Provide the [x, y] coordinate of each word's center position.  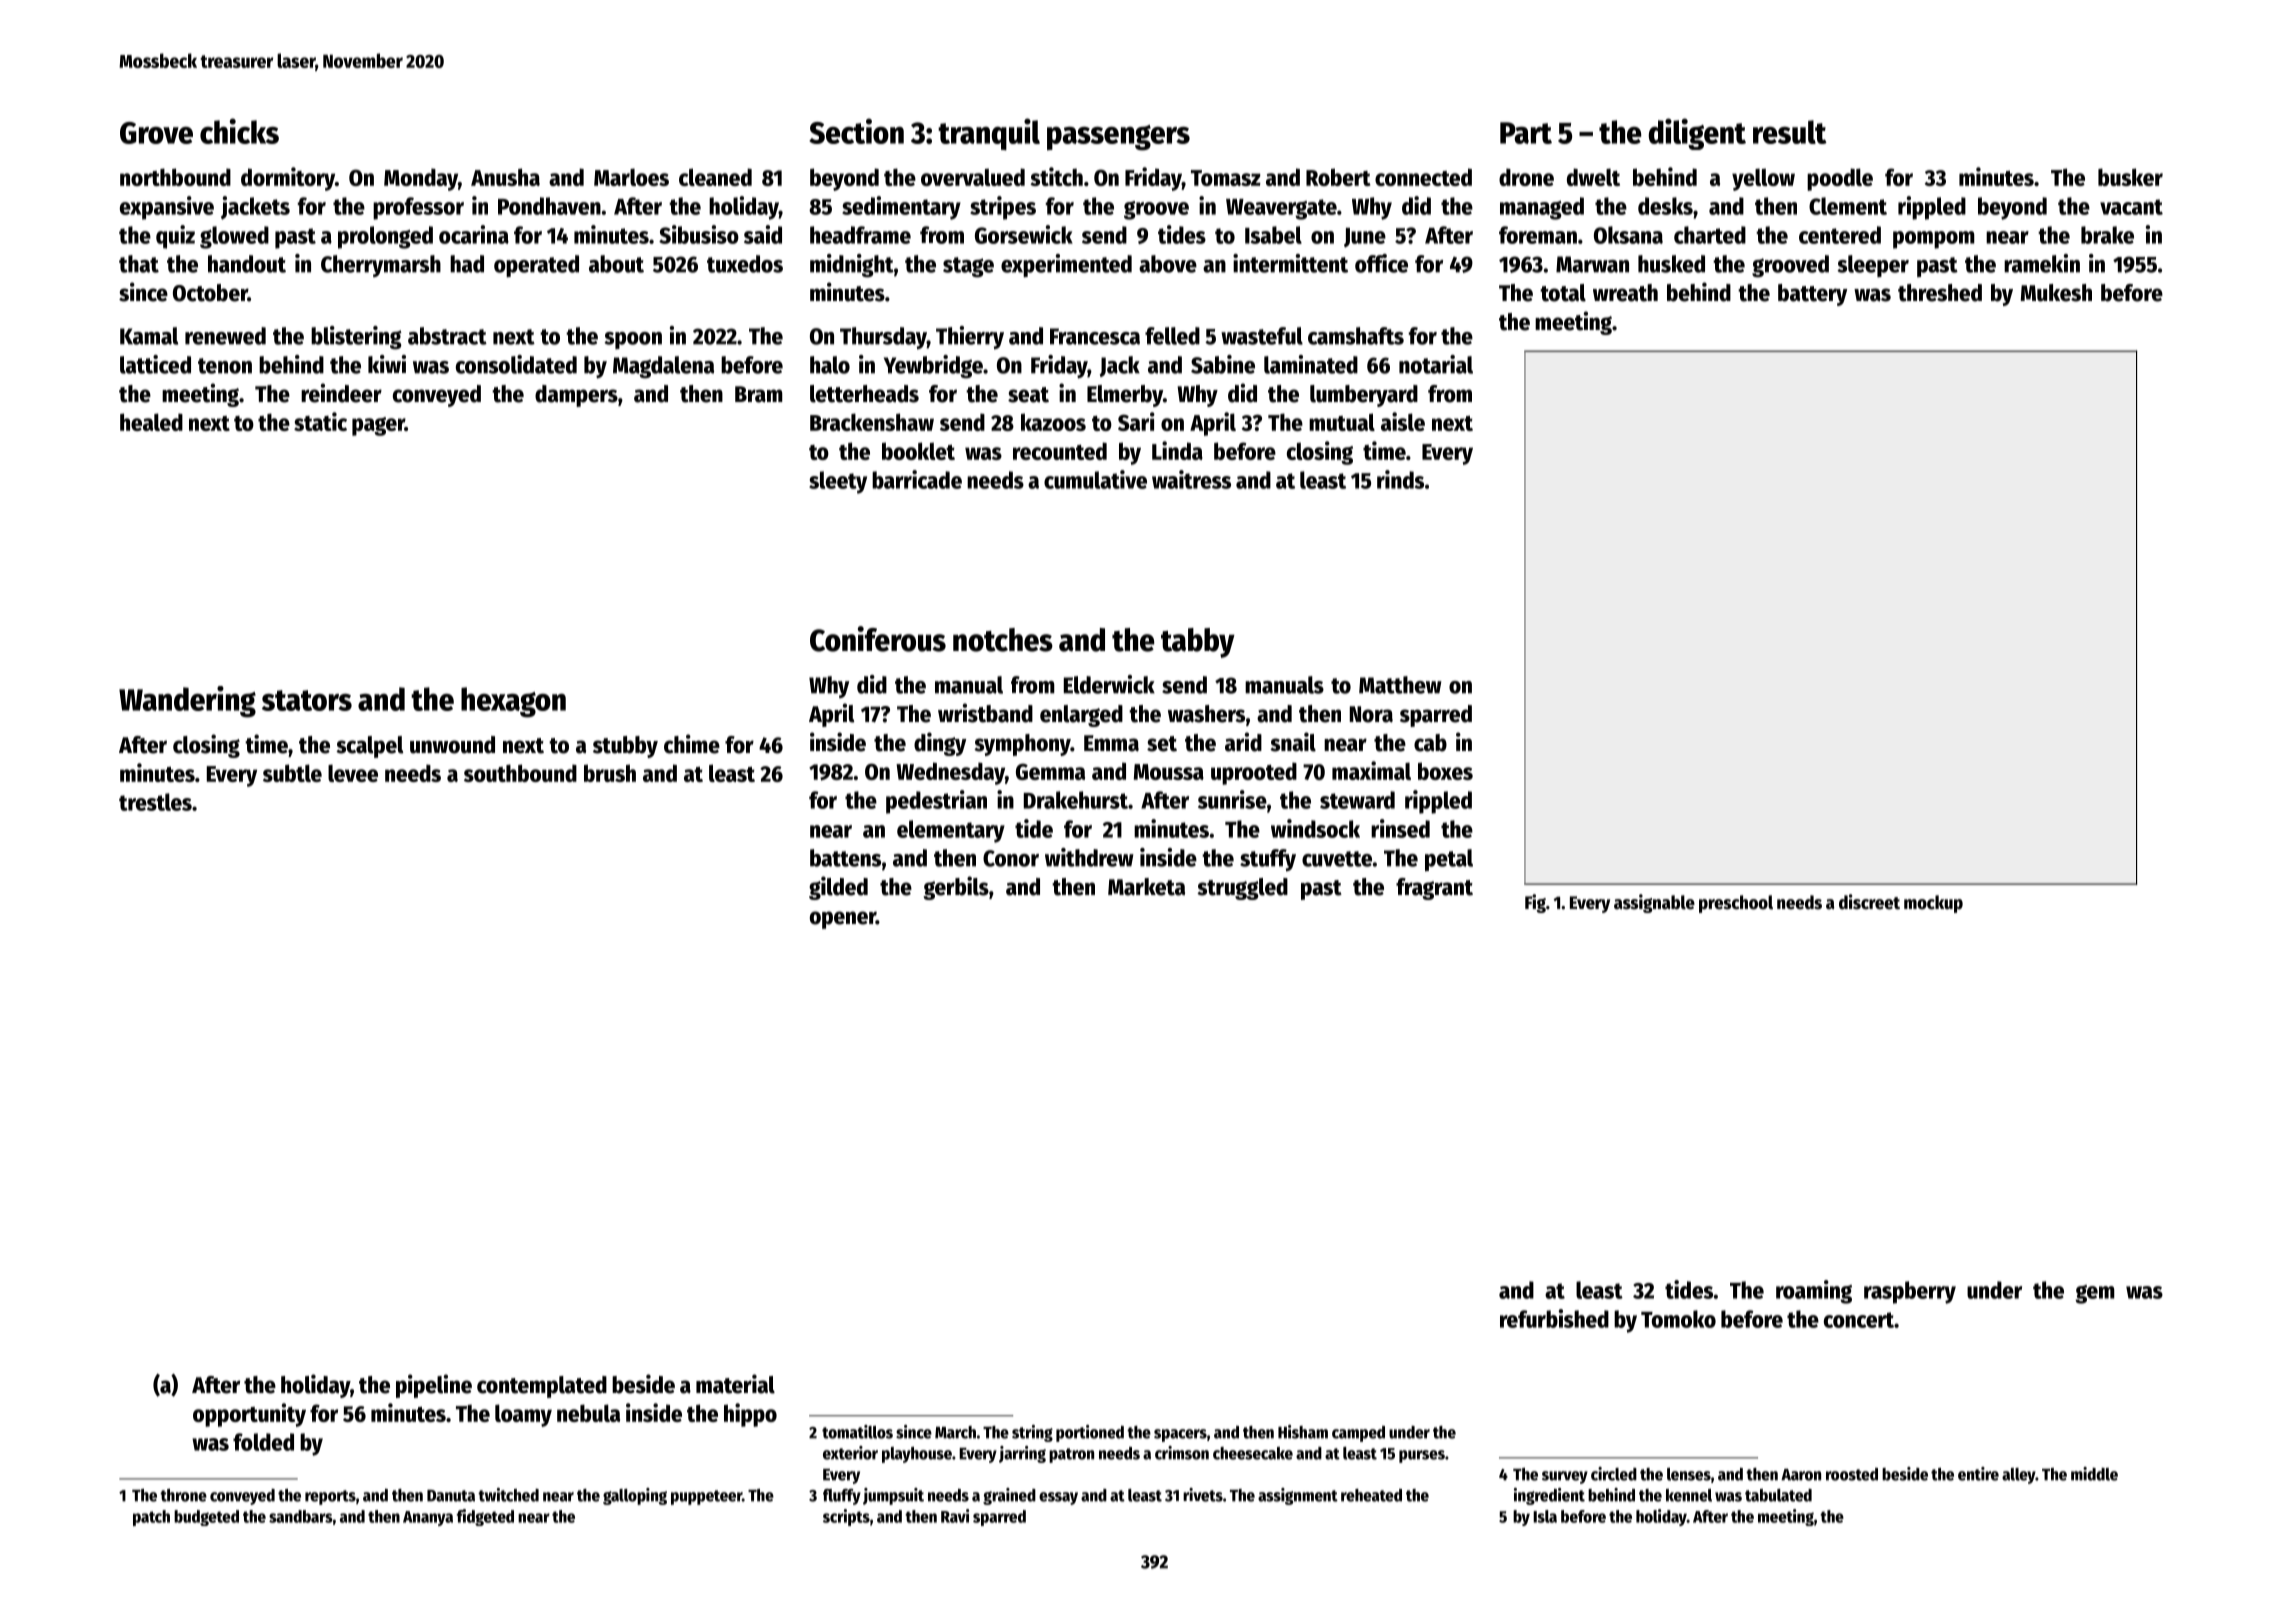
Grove [156, 133]
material [735, 1384]
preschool [1736, 904]
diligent [1697, 134]
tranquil [989, 134]
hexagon [513, 702]
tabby [1198, 643]
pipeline [434, 1386]
